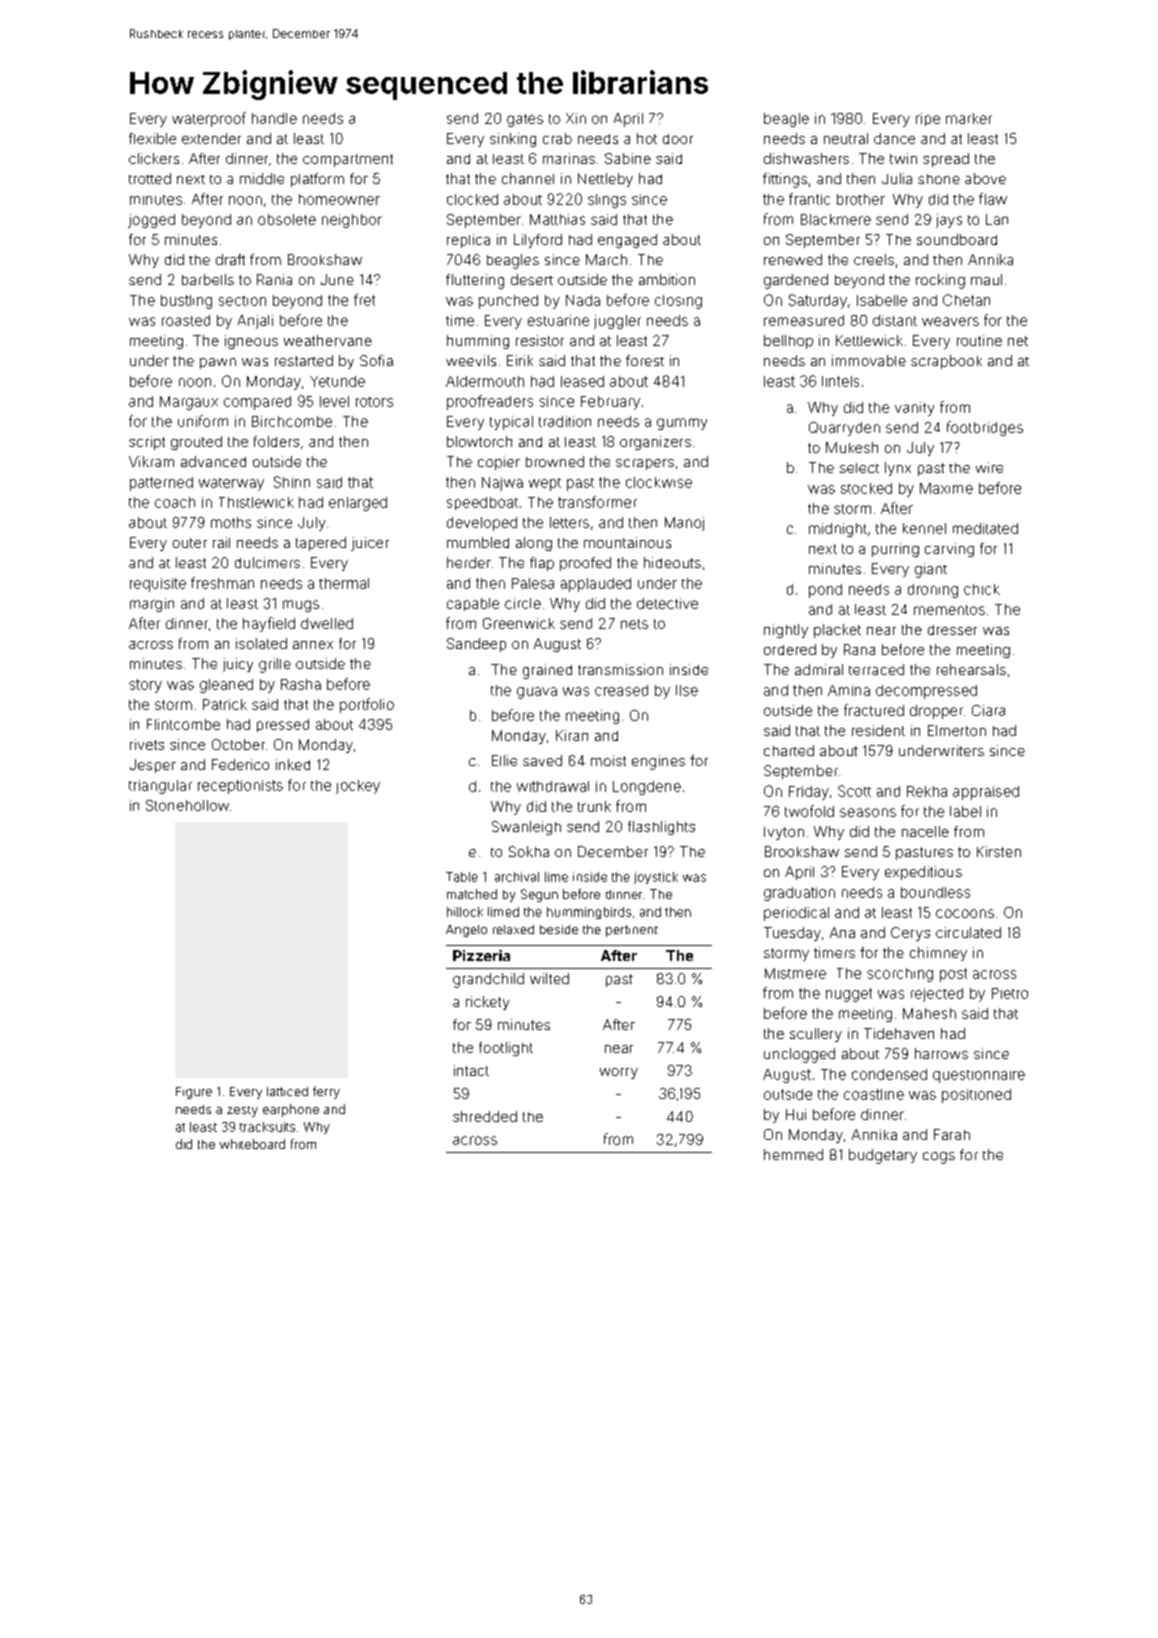 This screenshot has width=1158, height=1638. Describe the element at coordinates (525, 120) in the screenshot. I see `gates` at that location.
